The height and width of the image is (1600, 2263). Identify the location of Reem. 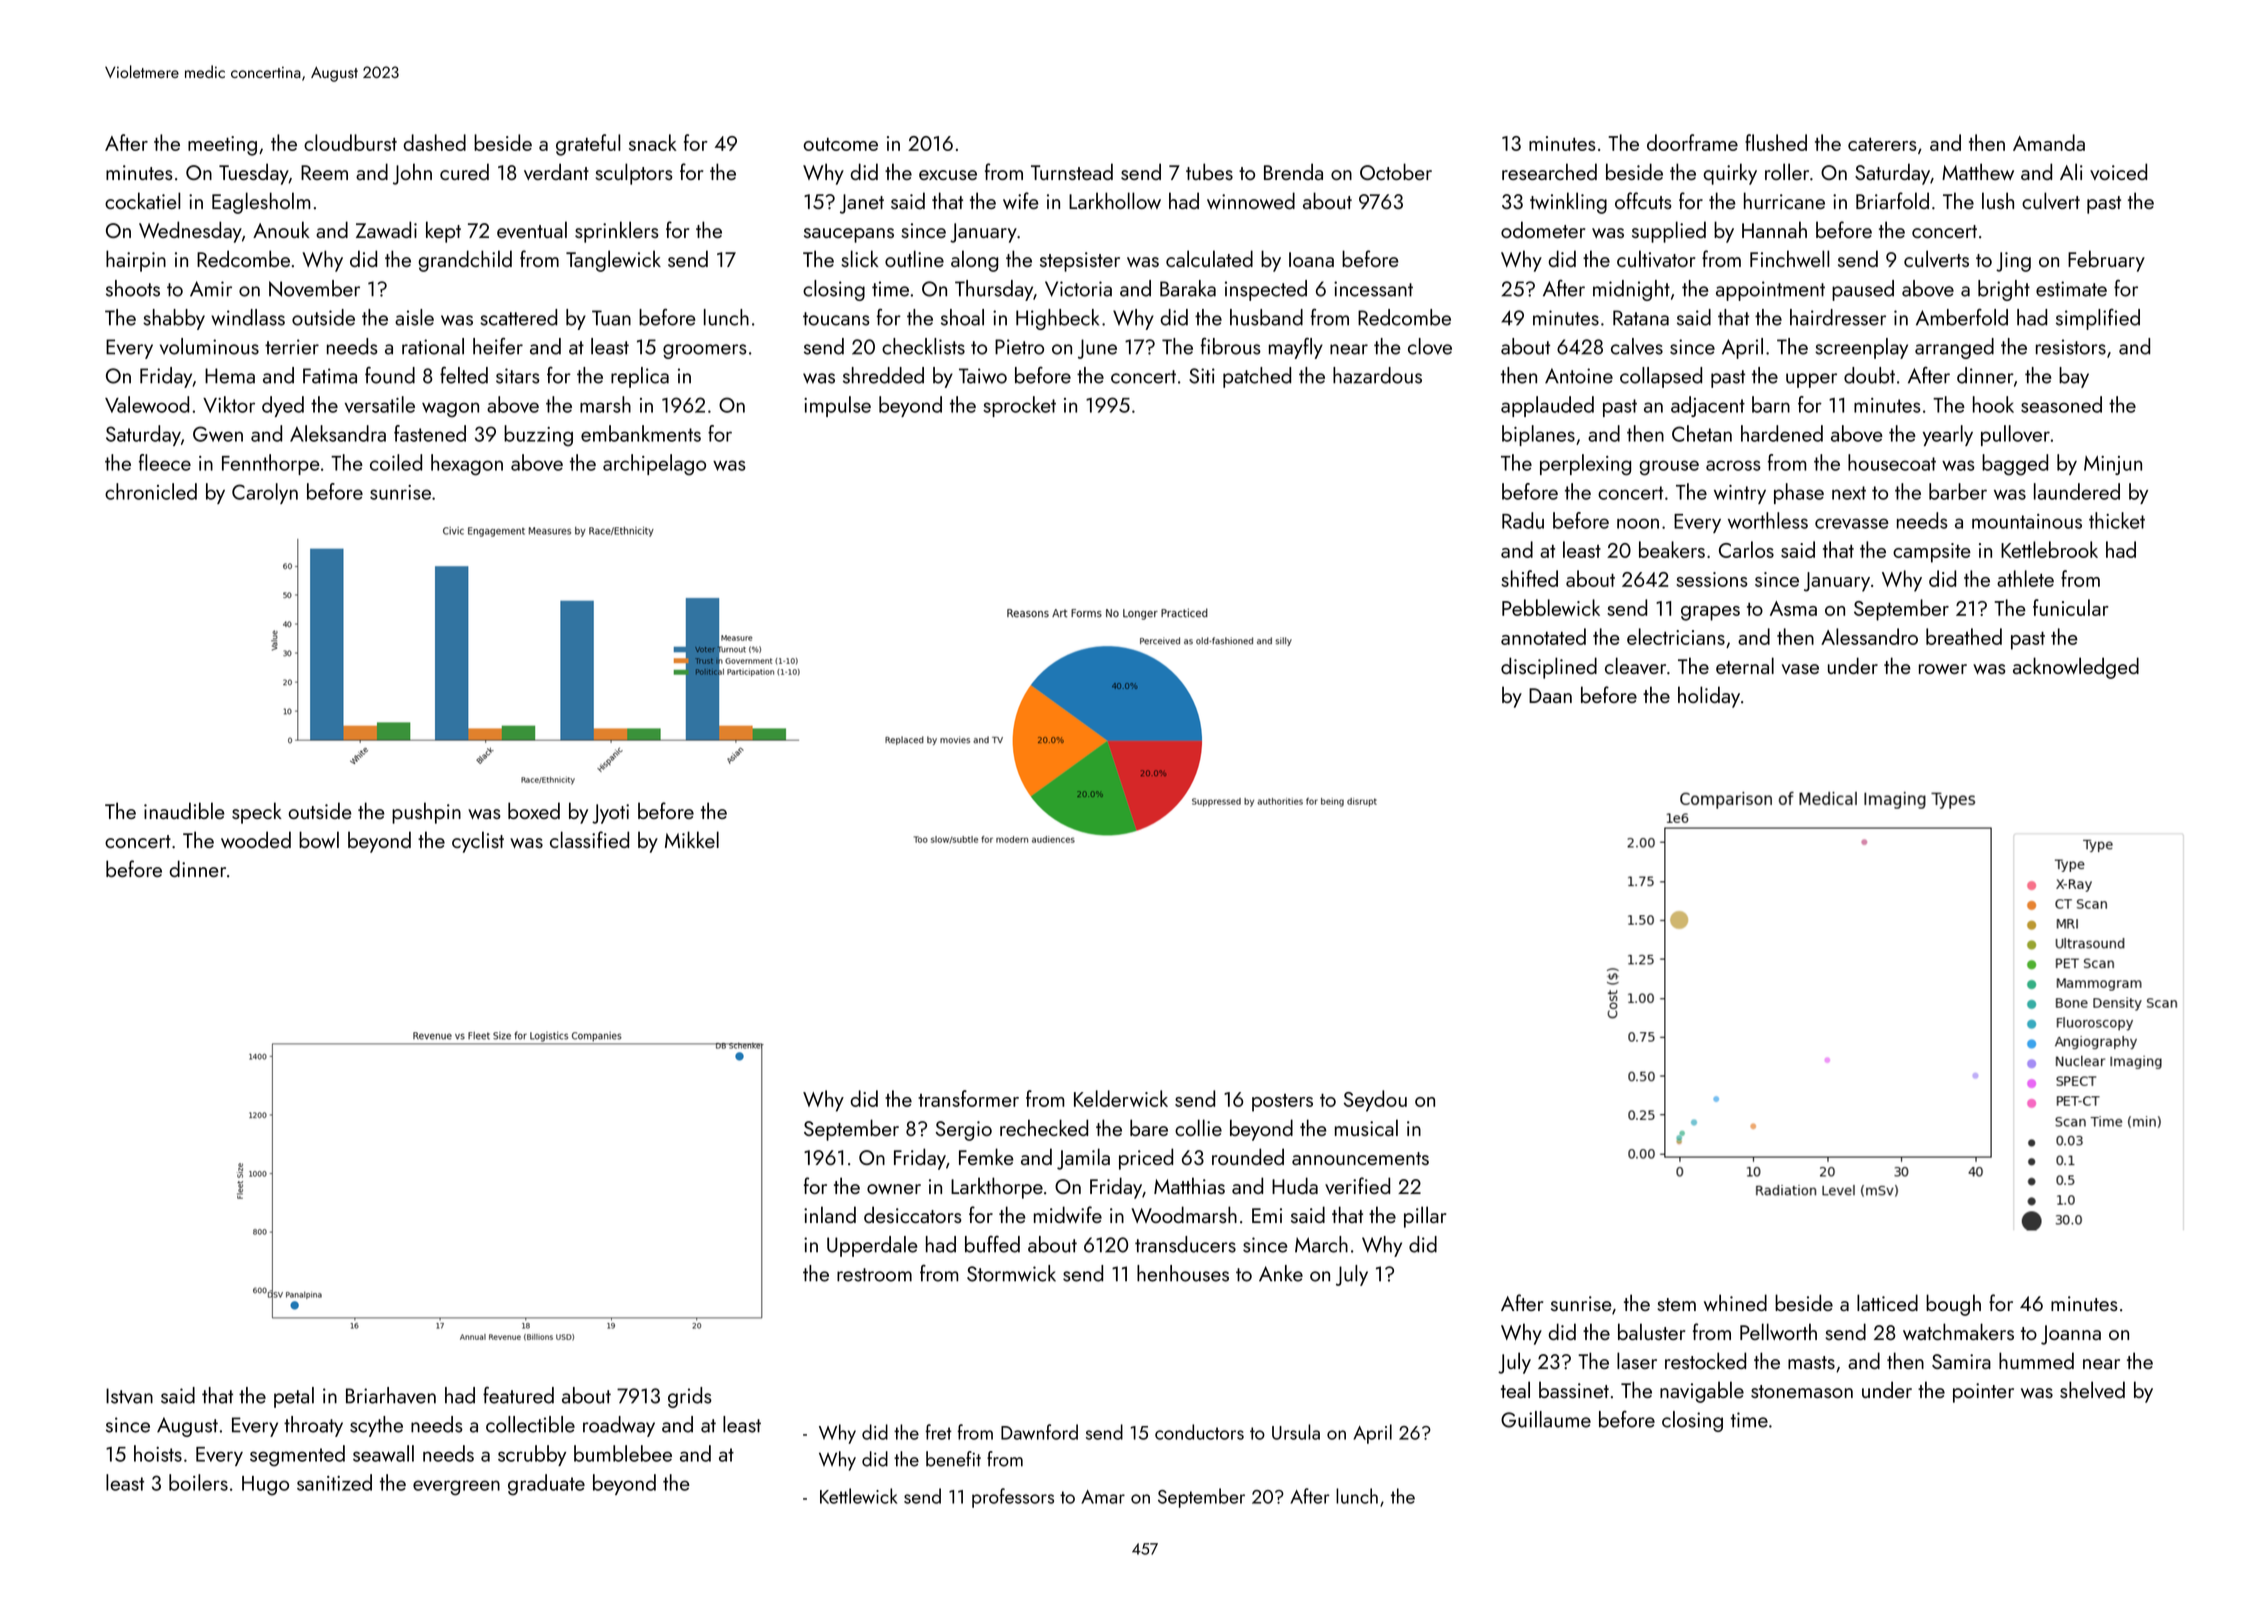
(324, 172).
